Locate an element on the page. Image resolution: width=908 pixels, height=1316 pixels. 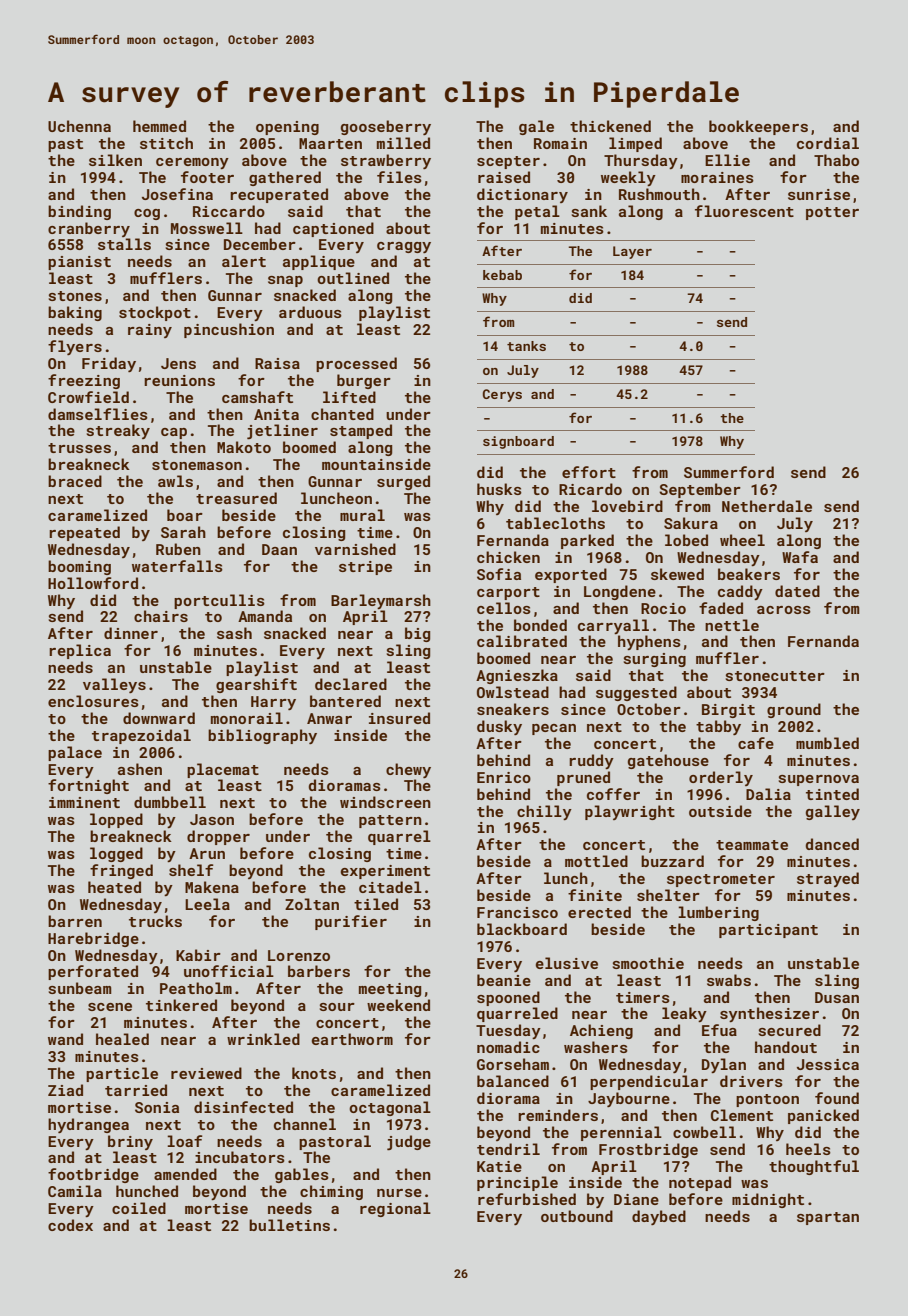
Netherdale is located at coordinates (767, 506).
